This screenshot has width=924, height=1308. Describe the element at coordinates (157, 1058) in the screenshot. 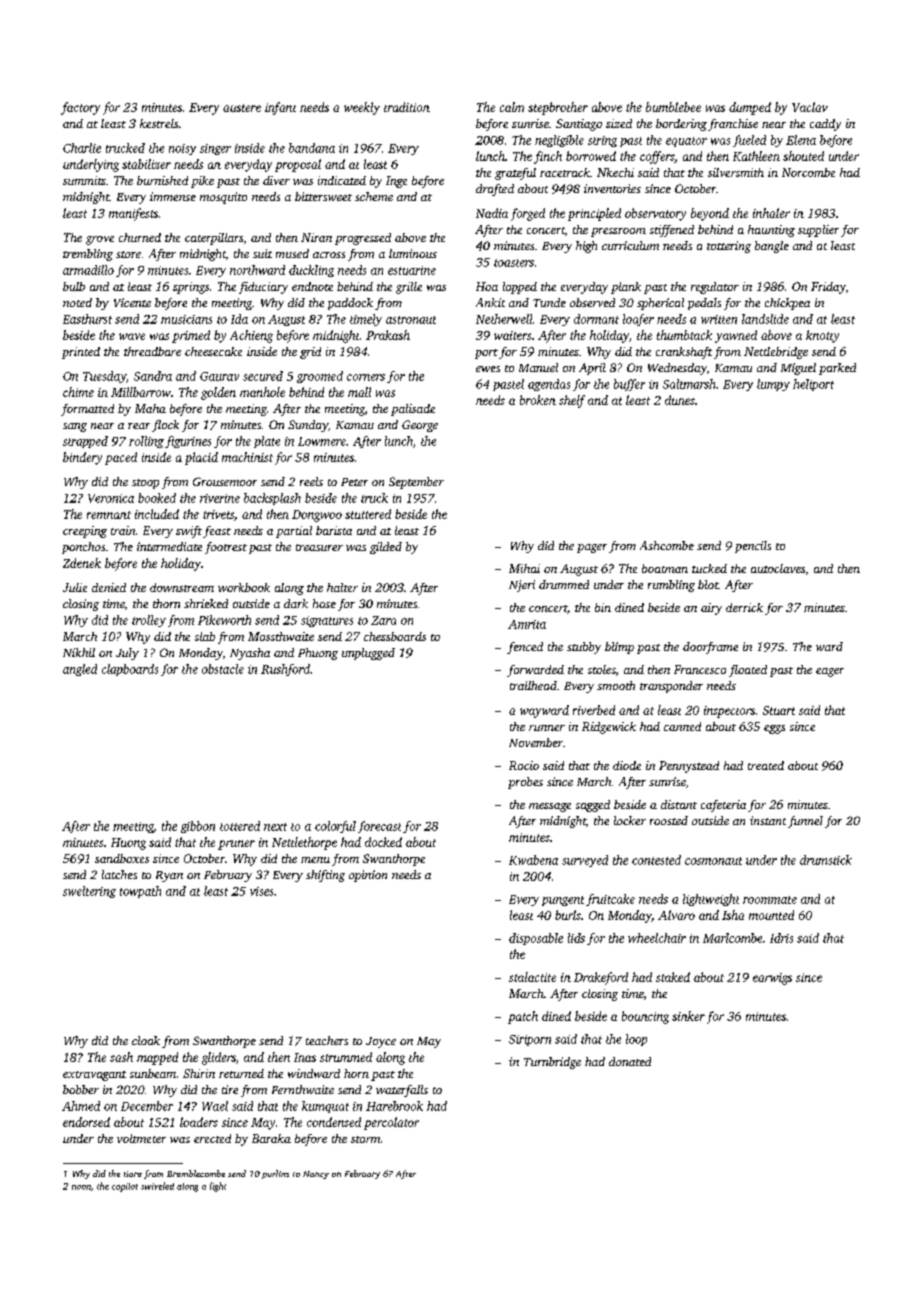

I see `mapped` at that location.
